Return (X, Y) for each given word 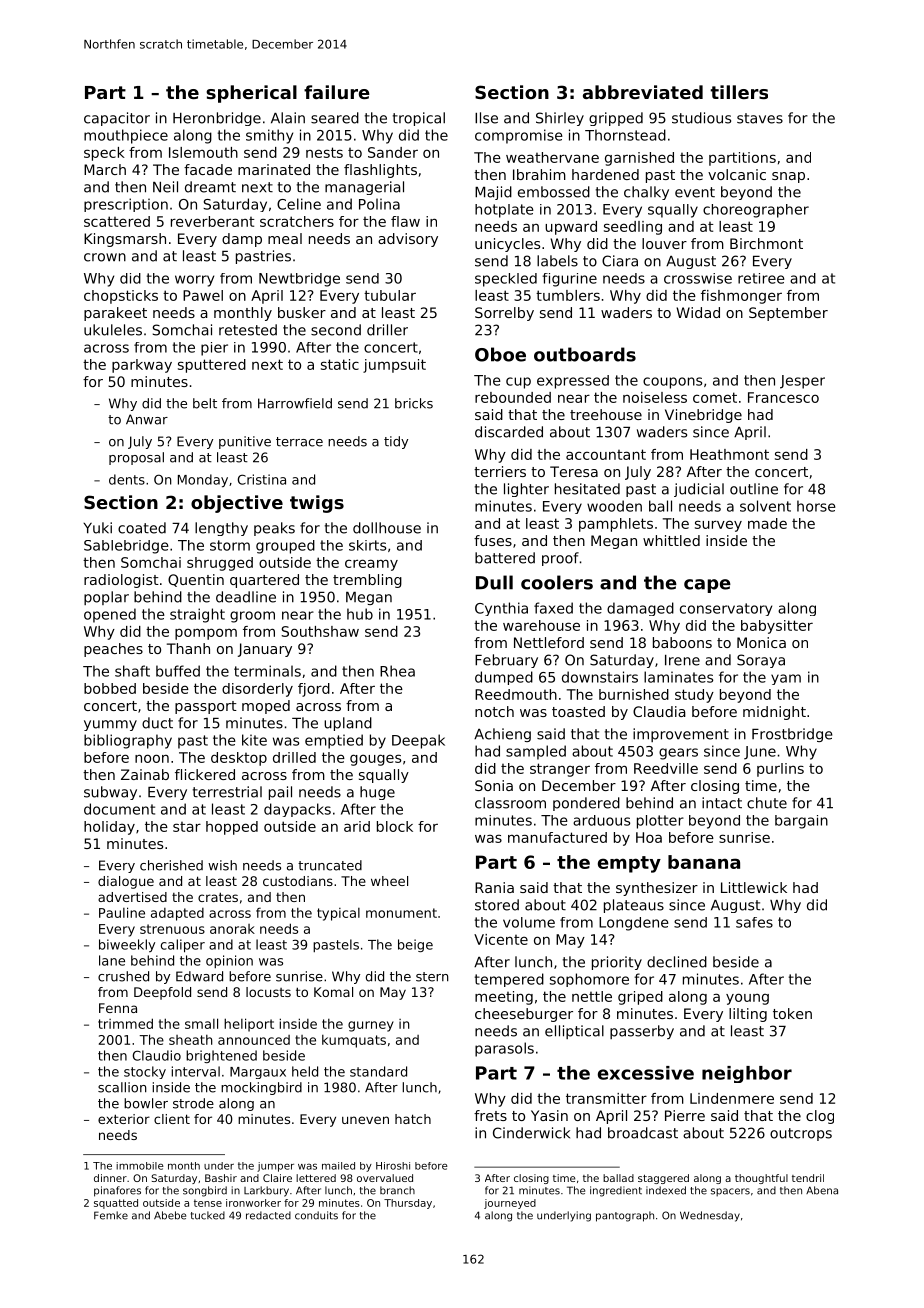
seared (335, 118)
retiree (761, 278)
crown (105, 257)
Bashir (221, 1178)
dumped (504, 678)
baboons (682, 642)
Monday (203, 480)
